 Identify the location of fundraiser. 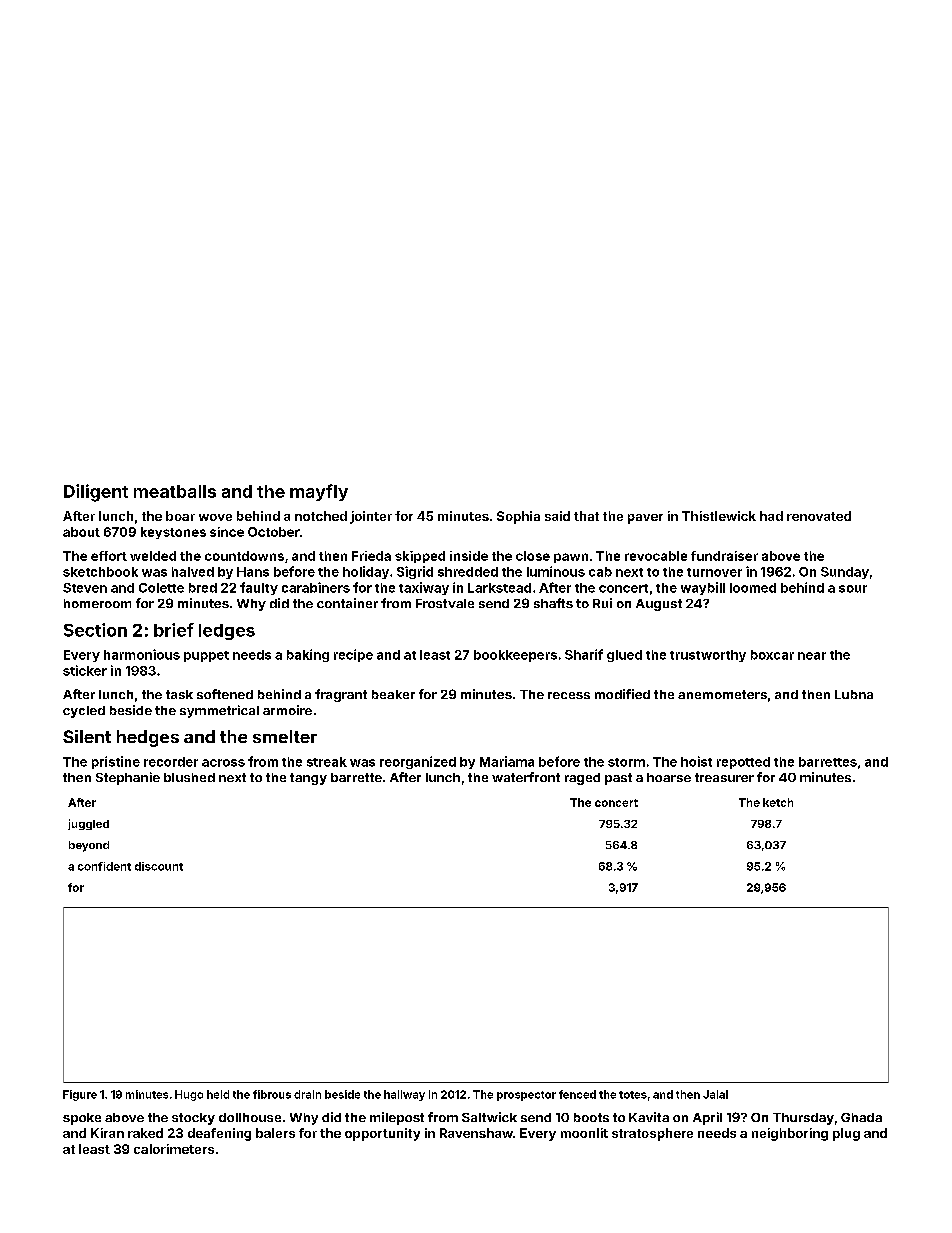
(724, 556).
